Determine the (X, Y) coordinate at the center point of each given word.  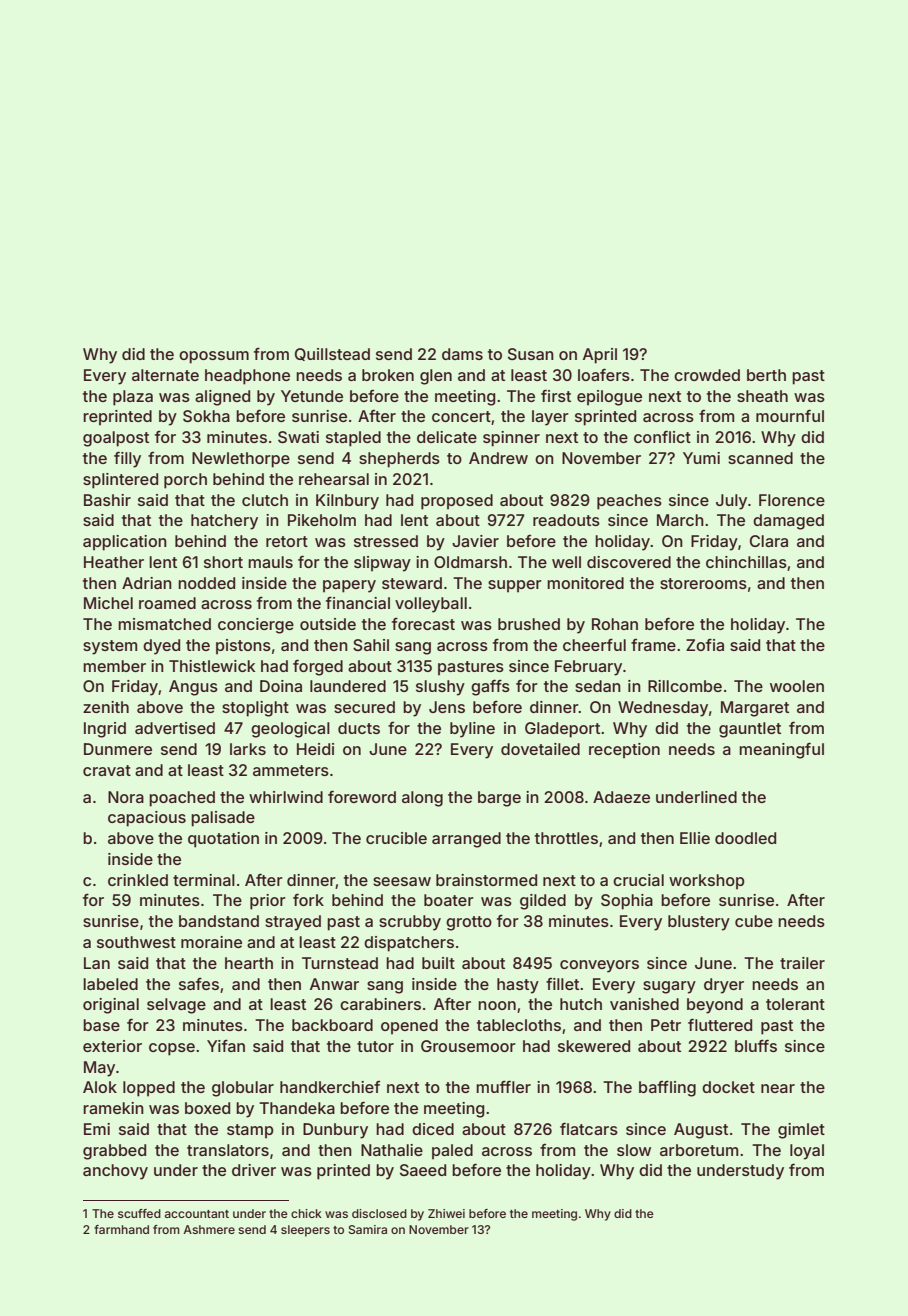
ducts (359, 728)
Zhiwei (446, 1213)
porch (185, 481)
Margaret (755, 709)
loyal (807, 1152)
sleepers (305, 1231)
